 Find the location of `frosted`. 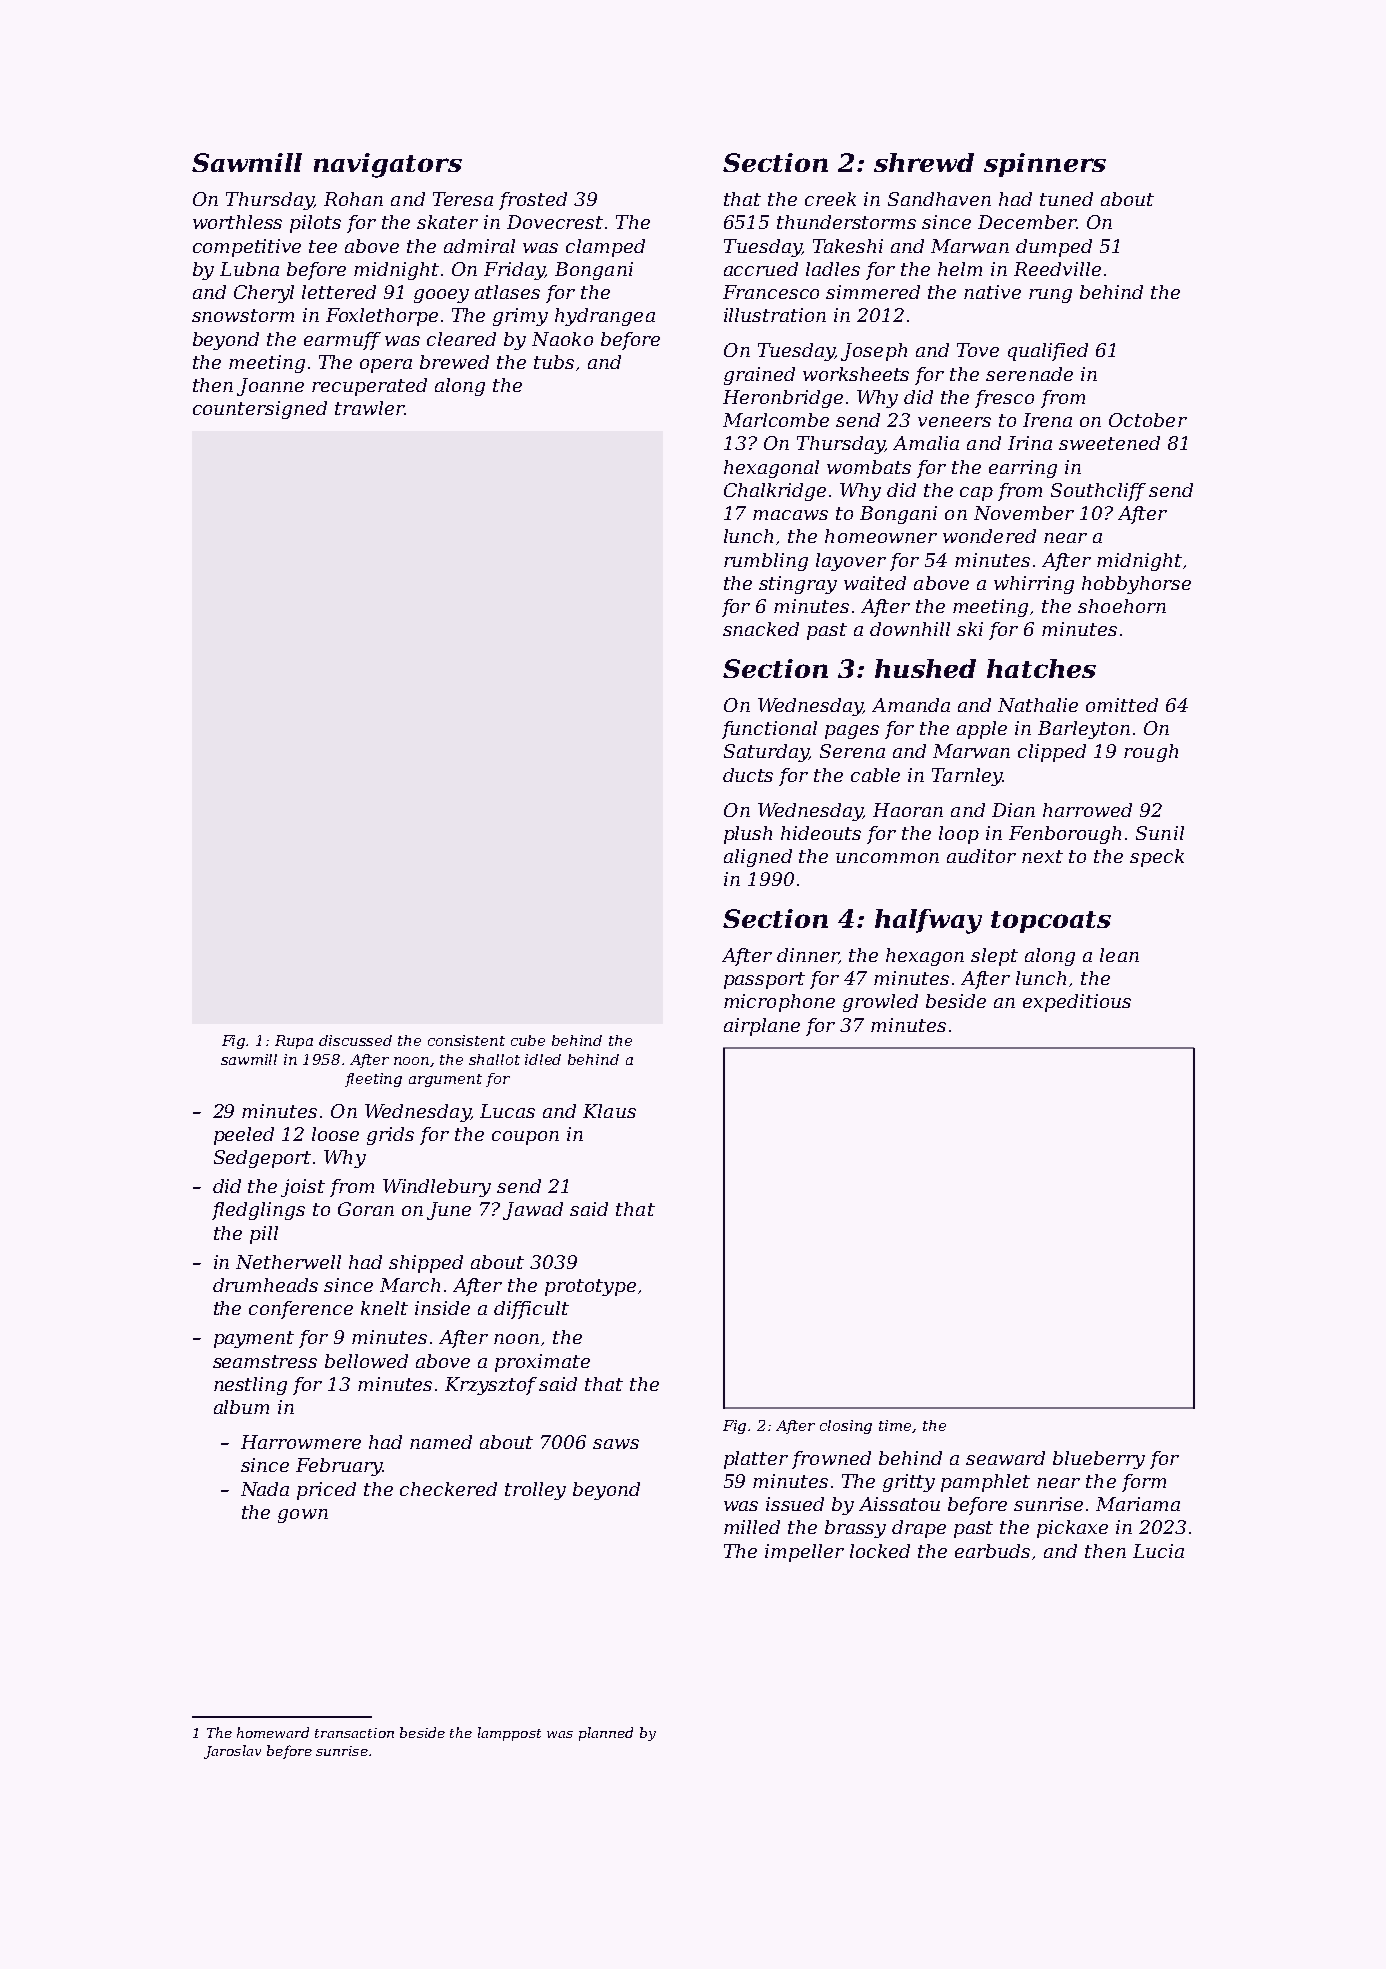

frosted is located at coordinates (533, 201).
